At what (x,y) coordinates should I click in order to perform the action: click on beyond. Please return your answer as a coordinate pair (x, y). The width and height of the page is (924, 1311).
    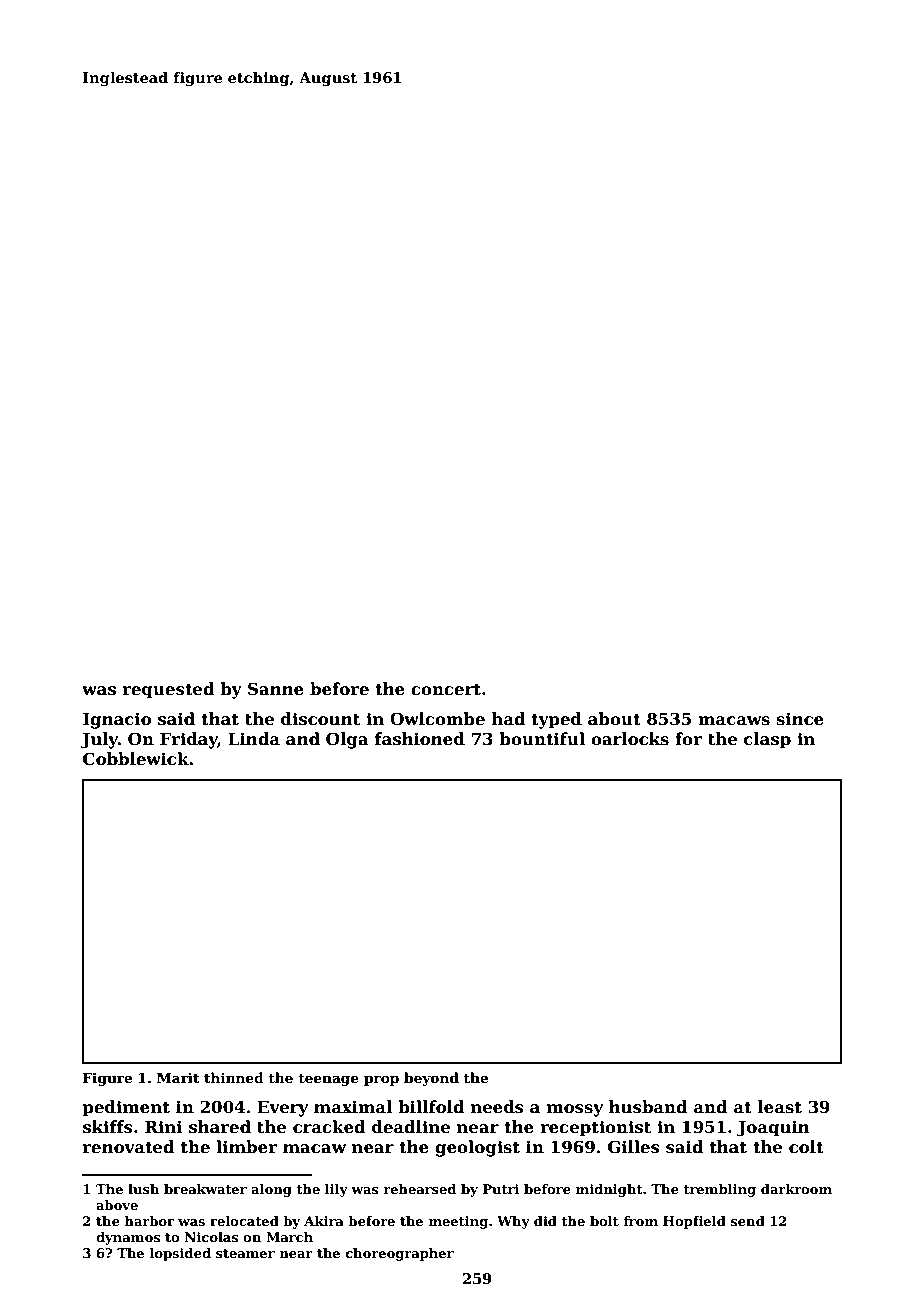
    Looking at the image, I should click on (431, 1079).
